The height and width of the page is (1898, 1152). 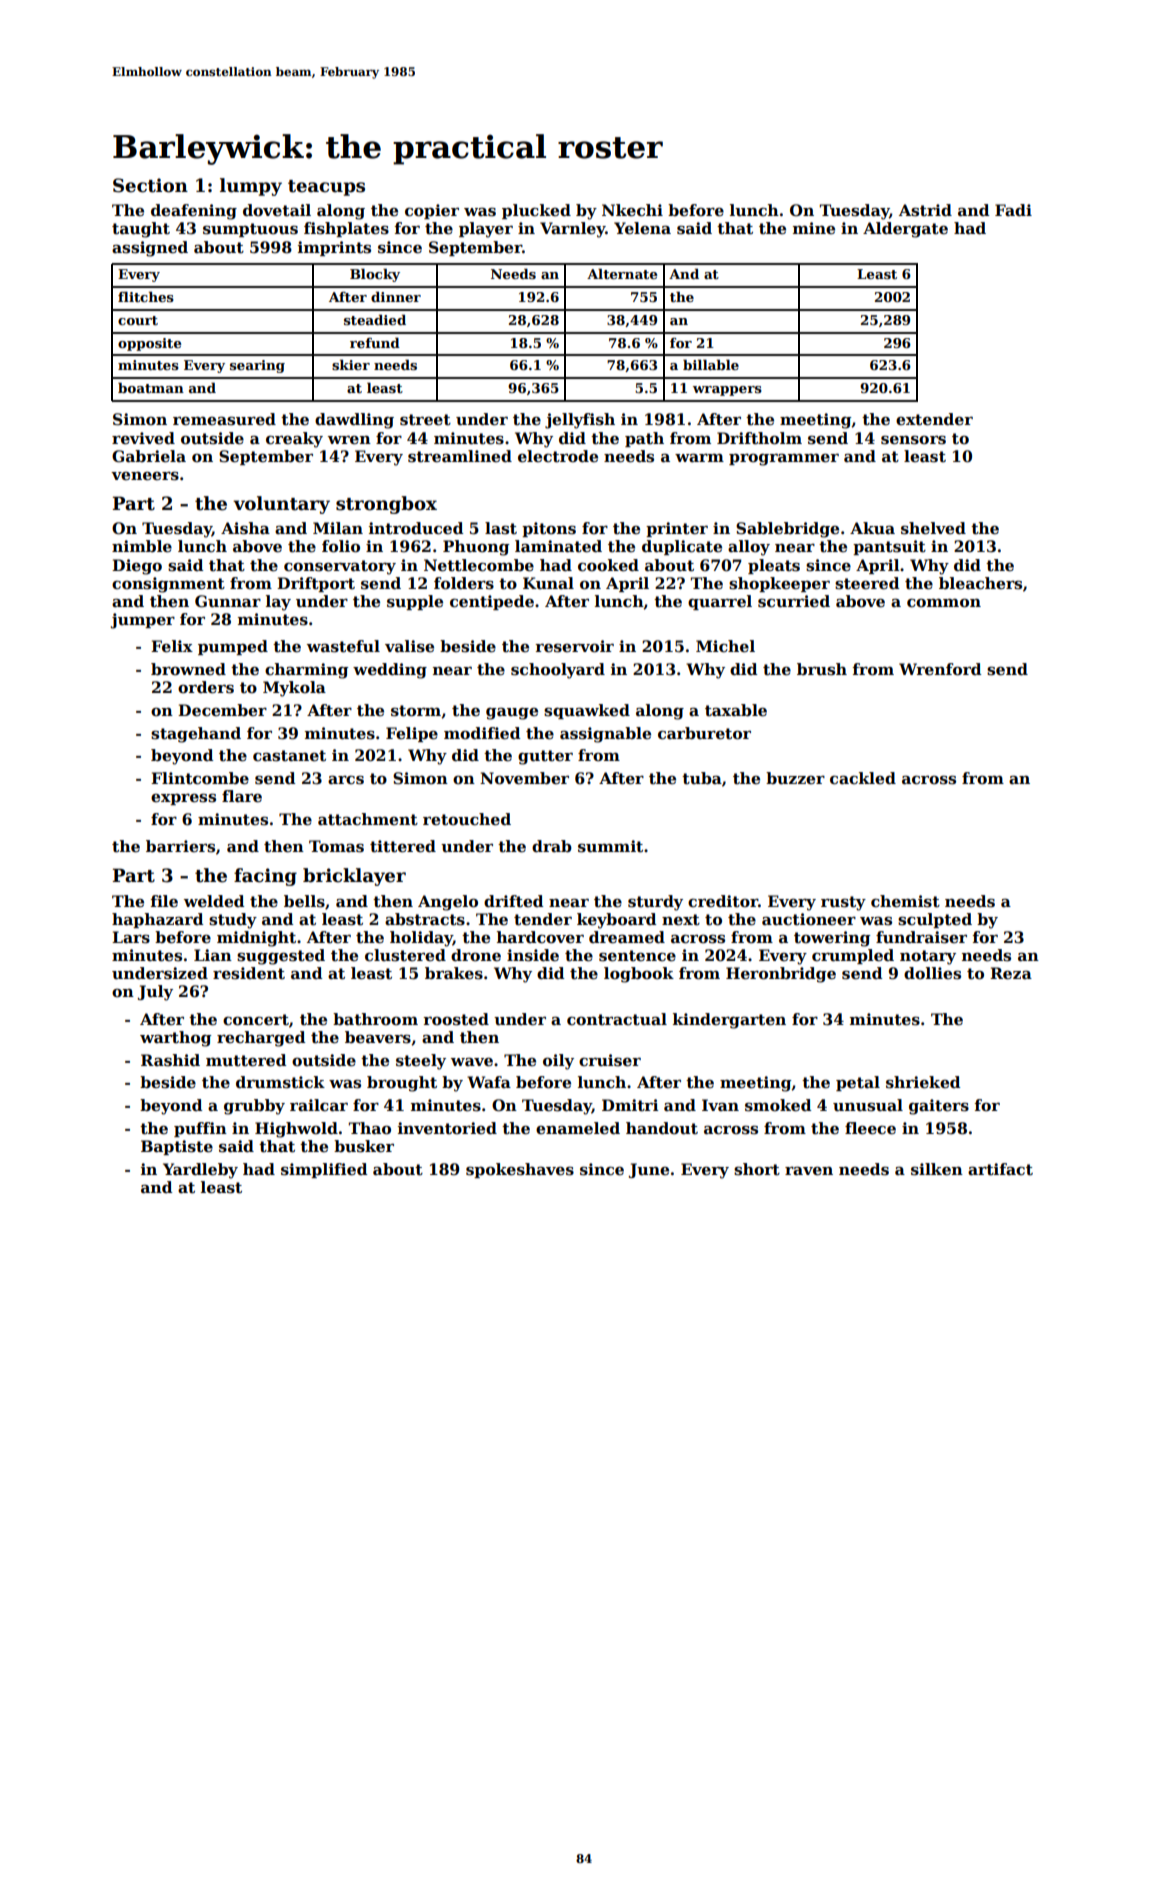 I want to click on plucked, so click(x=536, y=211).
